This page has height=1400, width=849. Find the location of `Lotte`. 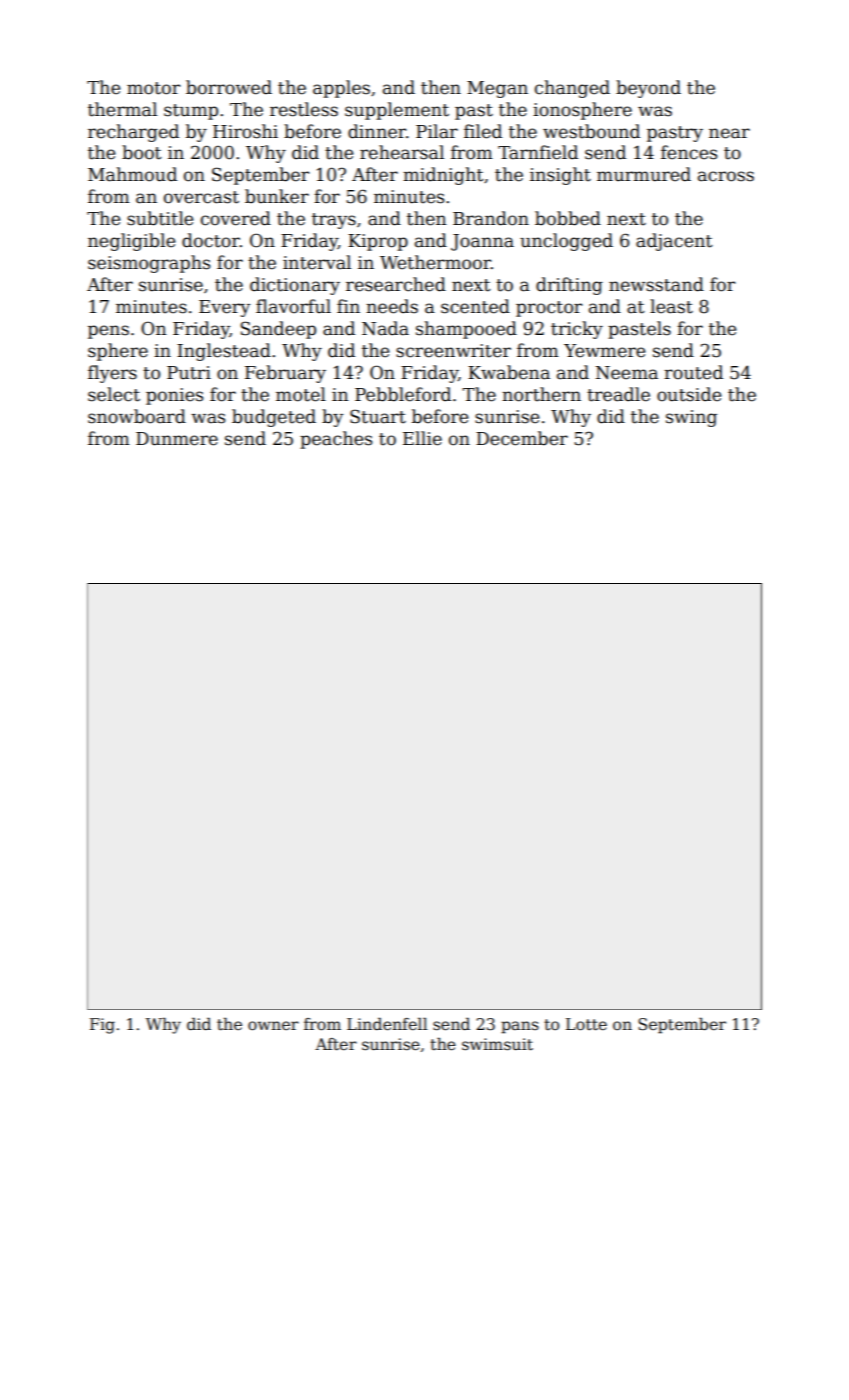

Lotte is located at coordinates (586, 1024).
